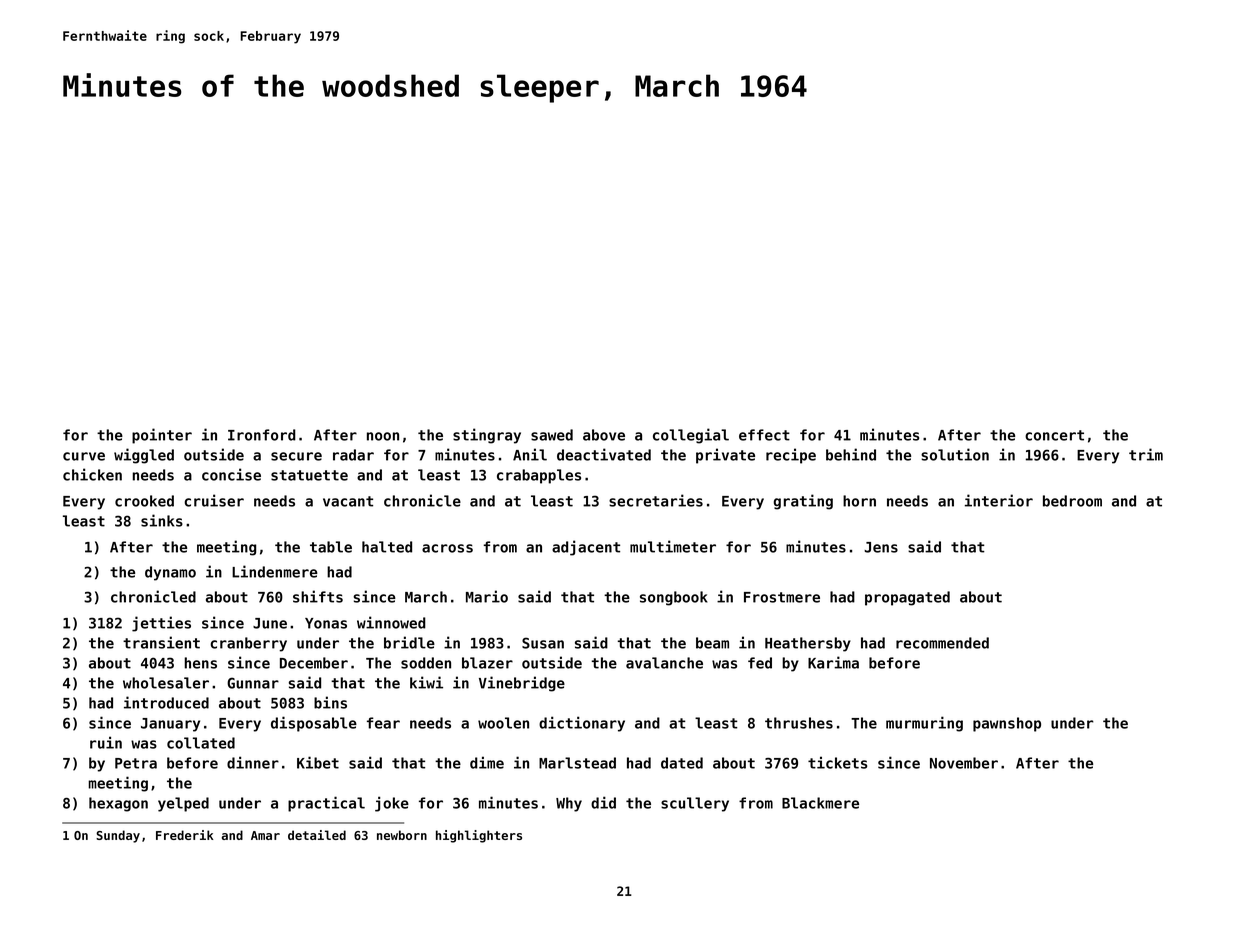  What do you see at coordinates (231, 474) in the image?
I see `concise` at bounding box center [231, 474].
